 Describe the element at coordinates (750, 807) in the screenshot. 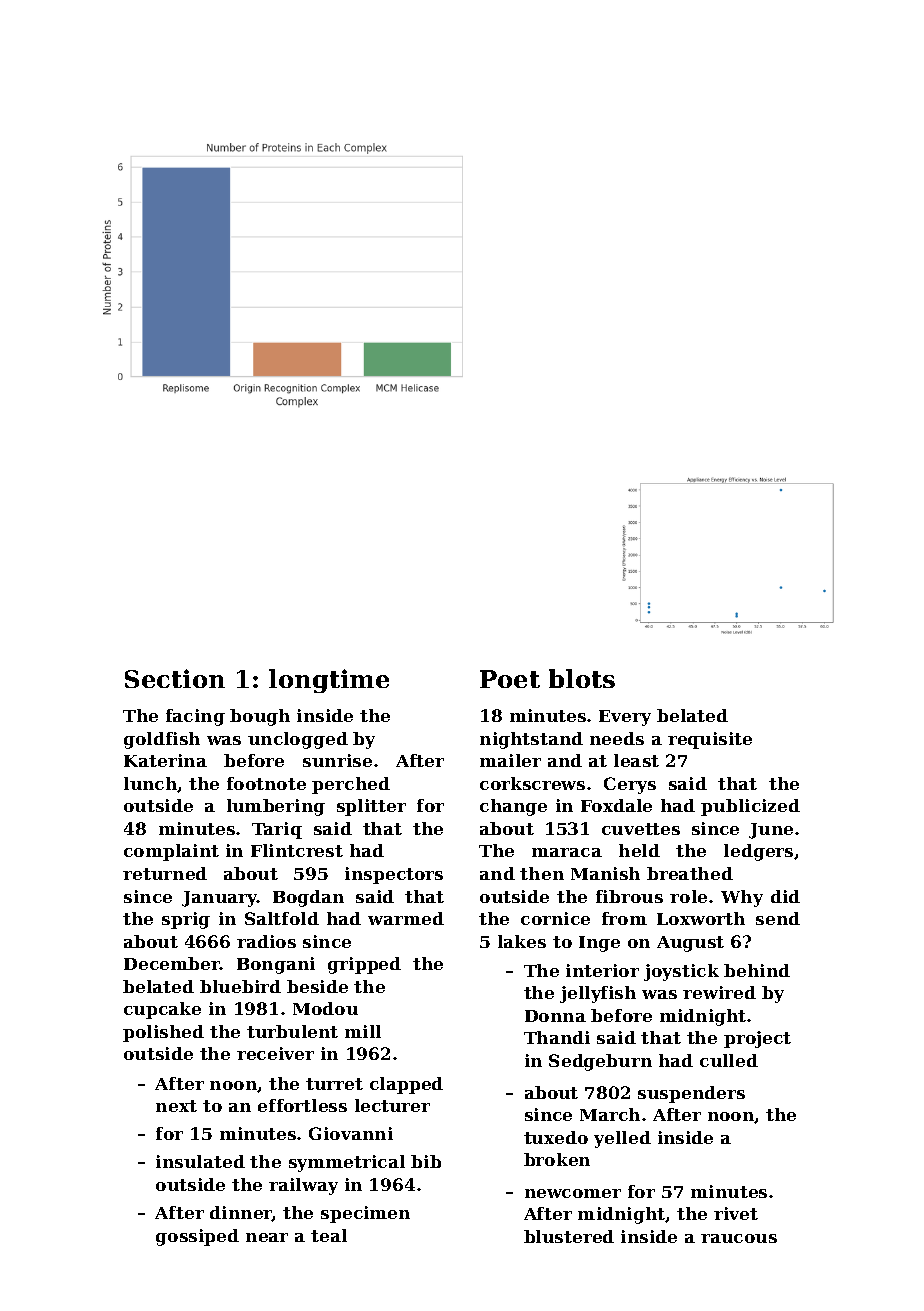

I see `publicized` at that location.
